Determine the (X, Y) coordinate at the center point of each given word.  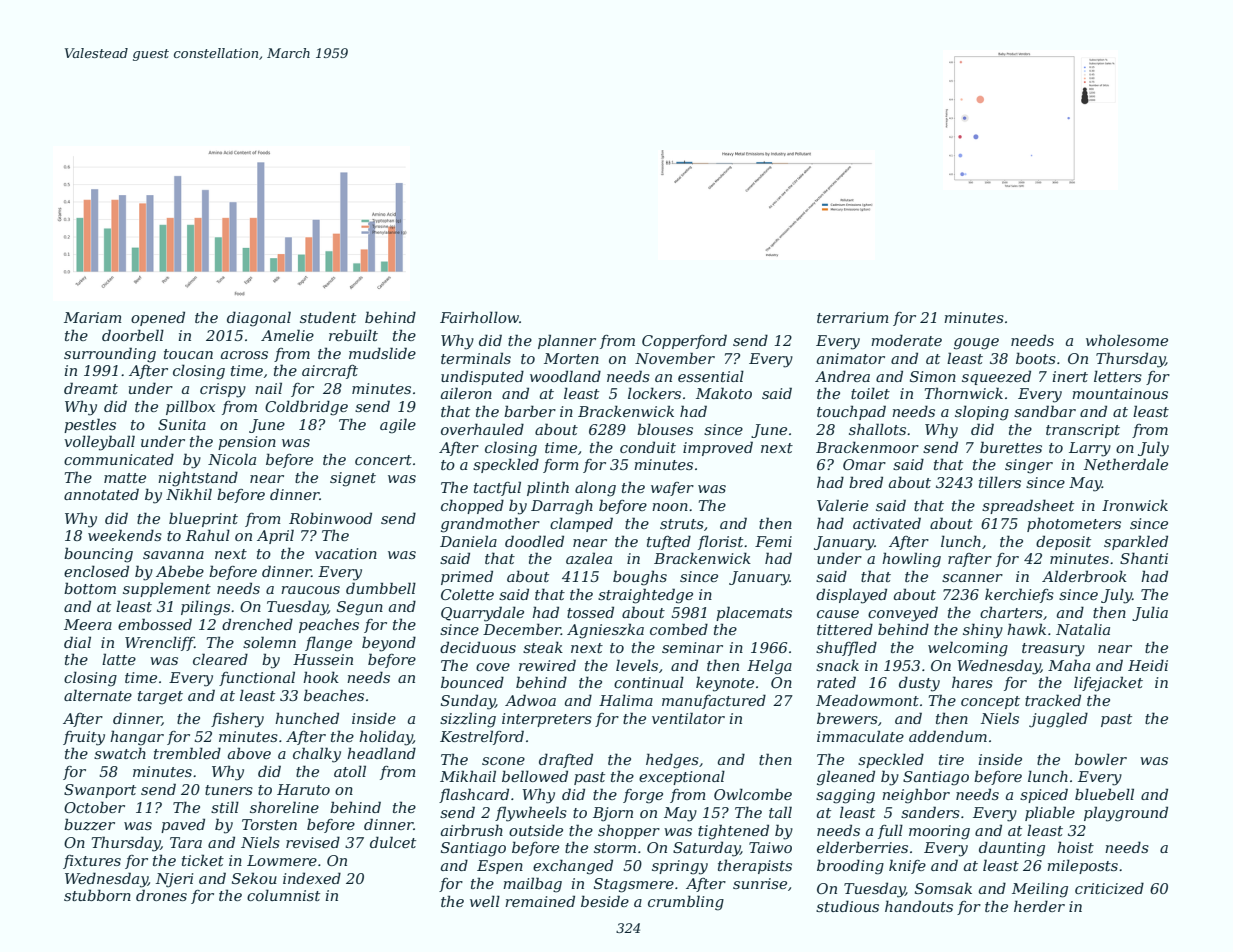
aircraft (330, 372)
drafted (566, 760)
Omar (864, 464)
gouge (976, 344)
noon (670, 507)
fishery (237, 720)
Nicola (232, 459)
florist (720, 542)
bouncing (98, 555)
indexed (312, 878)
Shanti (1144, 558)
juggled (1058, 720)
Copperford (684, 341)
